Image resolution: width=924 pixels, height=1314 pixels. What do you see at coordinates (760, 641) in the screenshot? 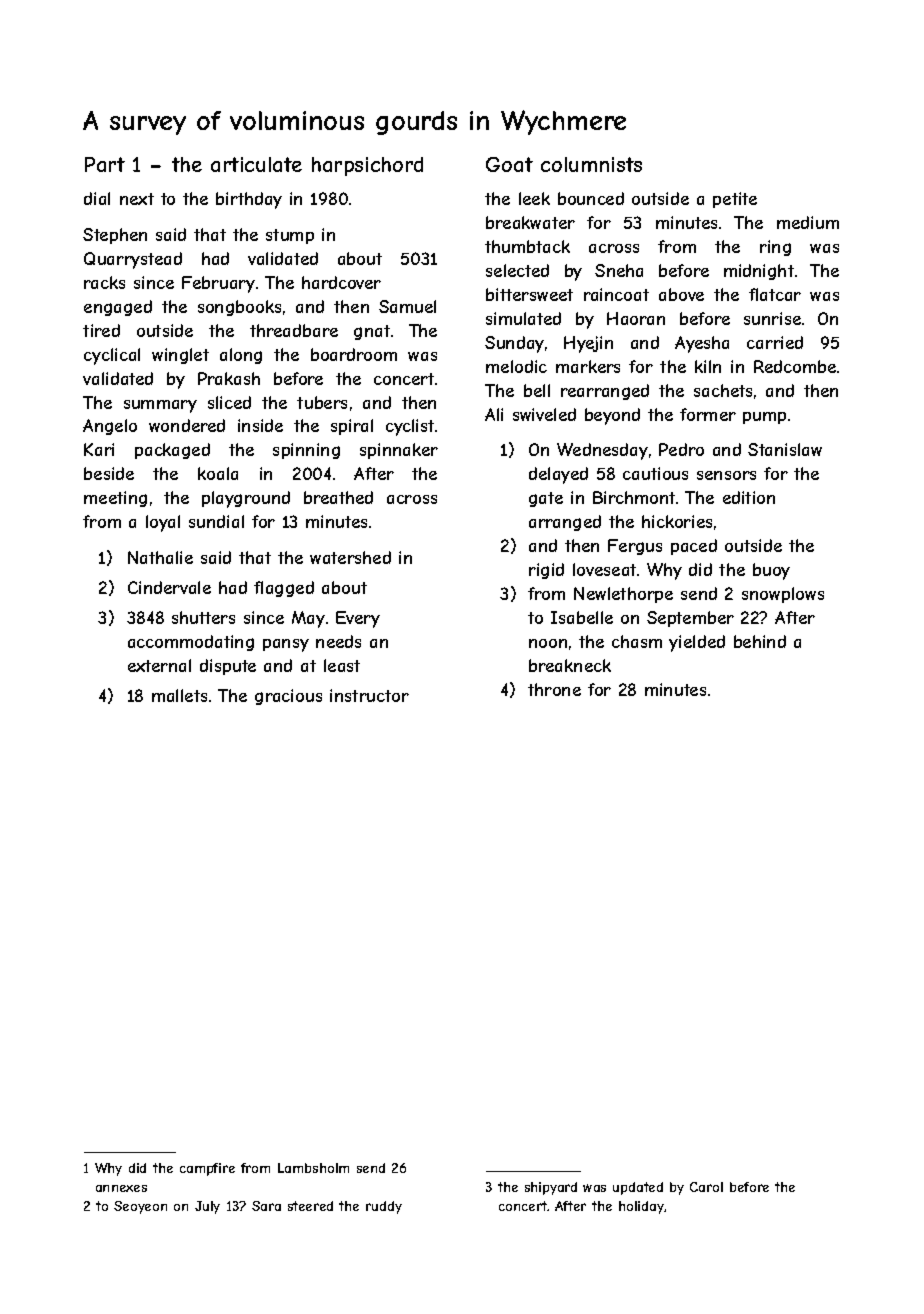
I see `behind` at bounding box center [760, 641].
